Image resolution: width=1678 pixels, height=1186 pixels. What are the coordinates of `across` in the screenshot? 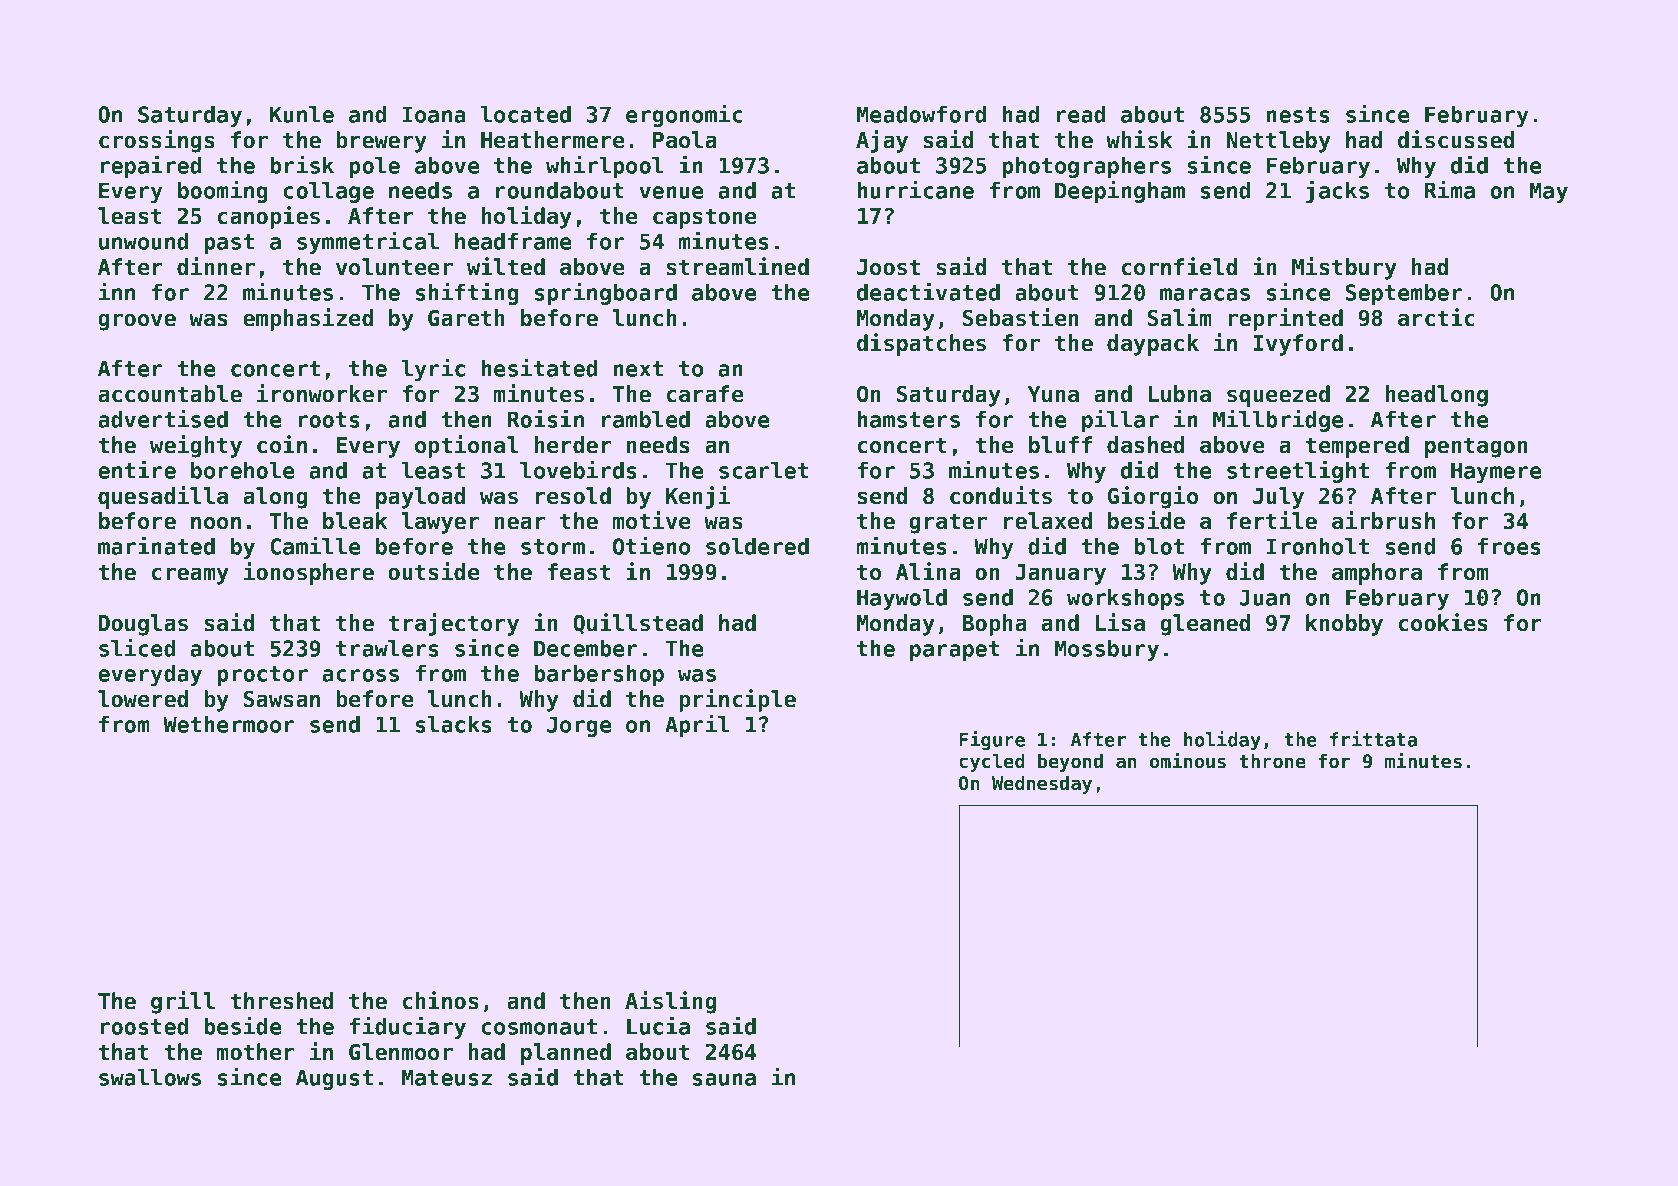 It's located at (360, 675).
